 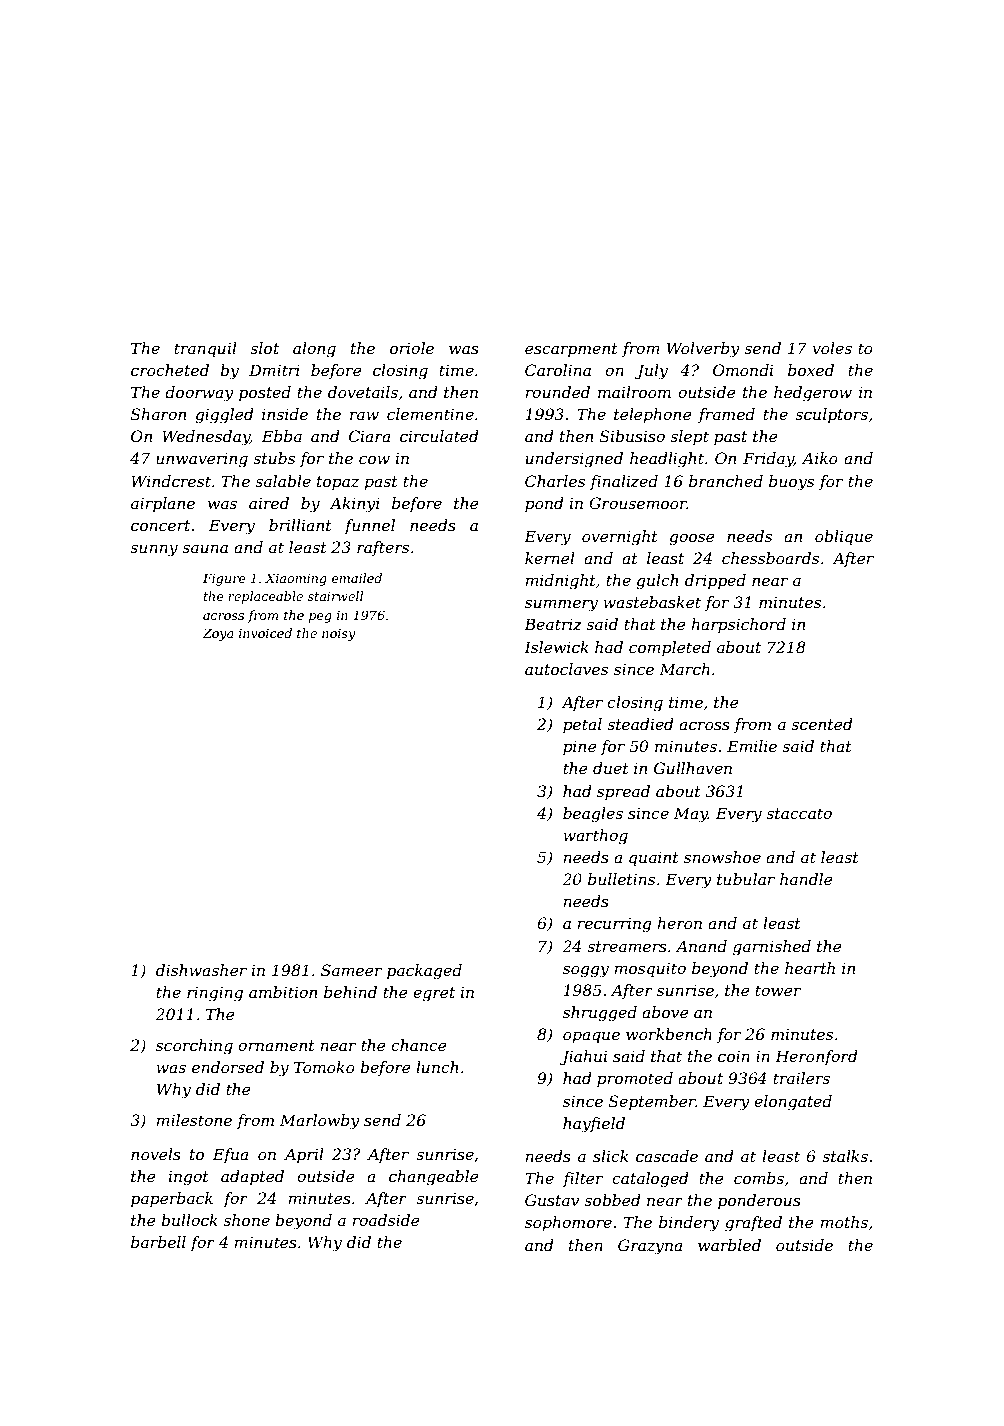 I want to click on tranquil, so click(x=205, y=350).
